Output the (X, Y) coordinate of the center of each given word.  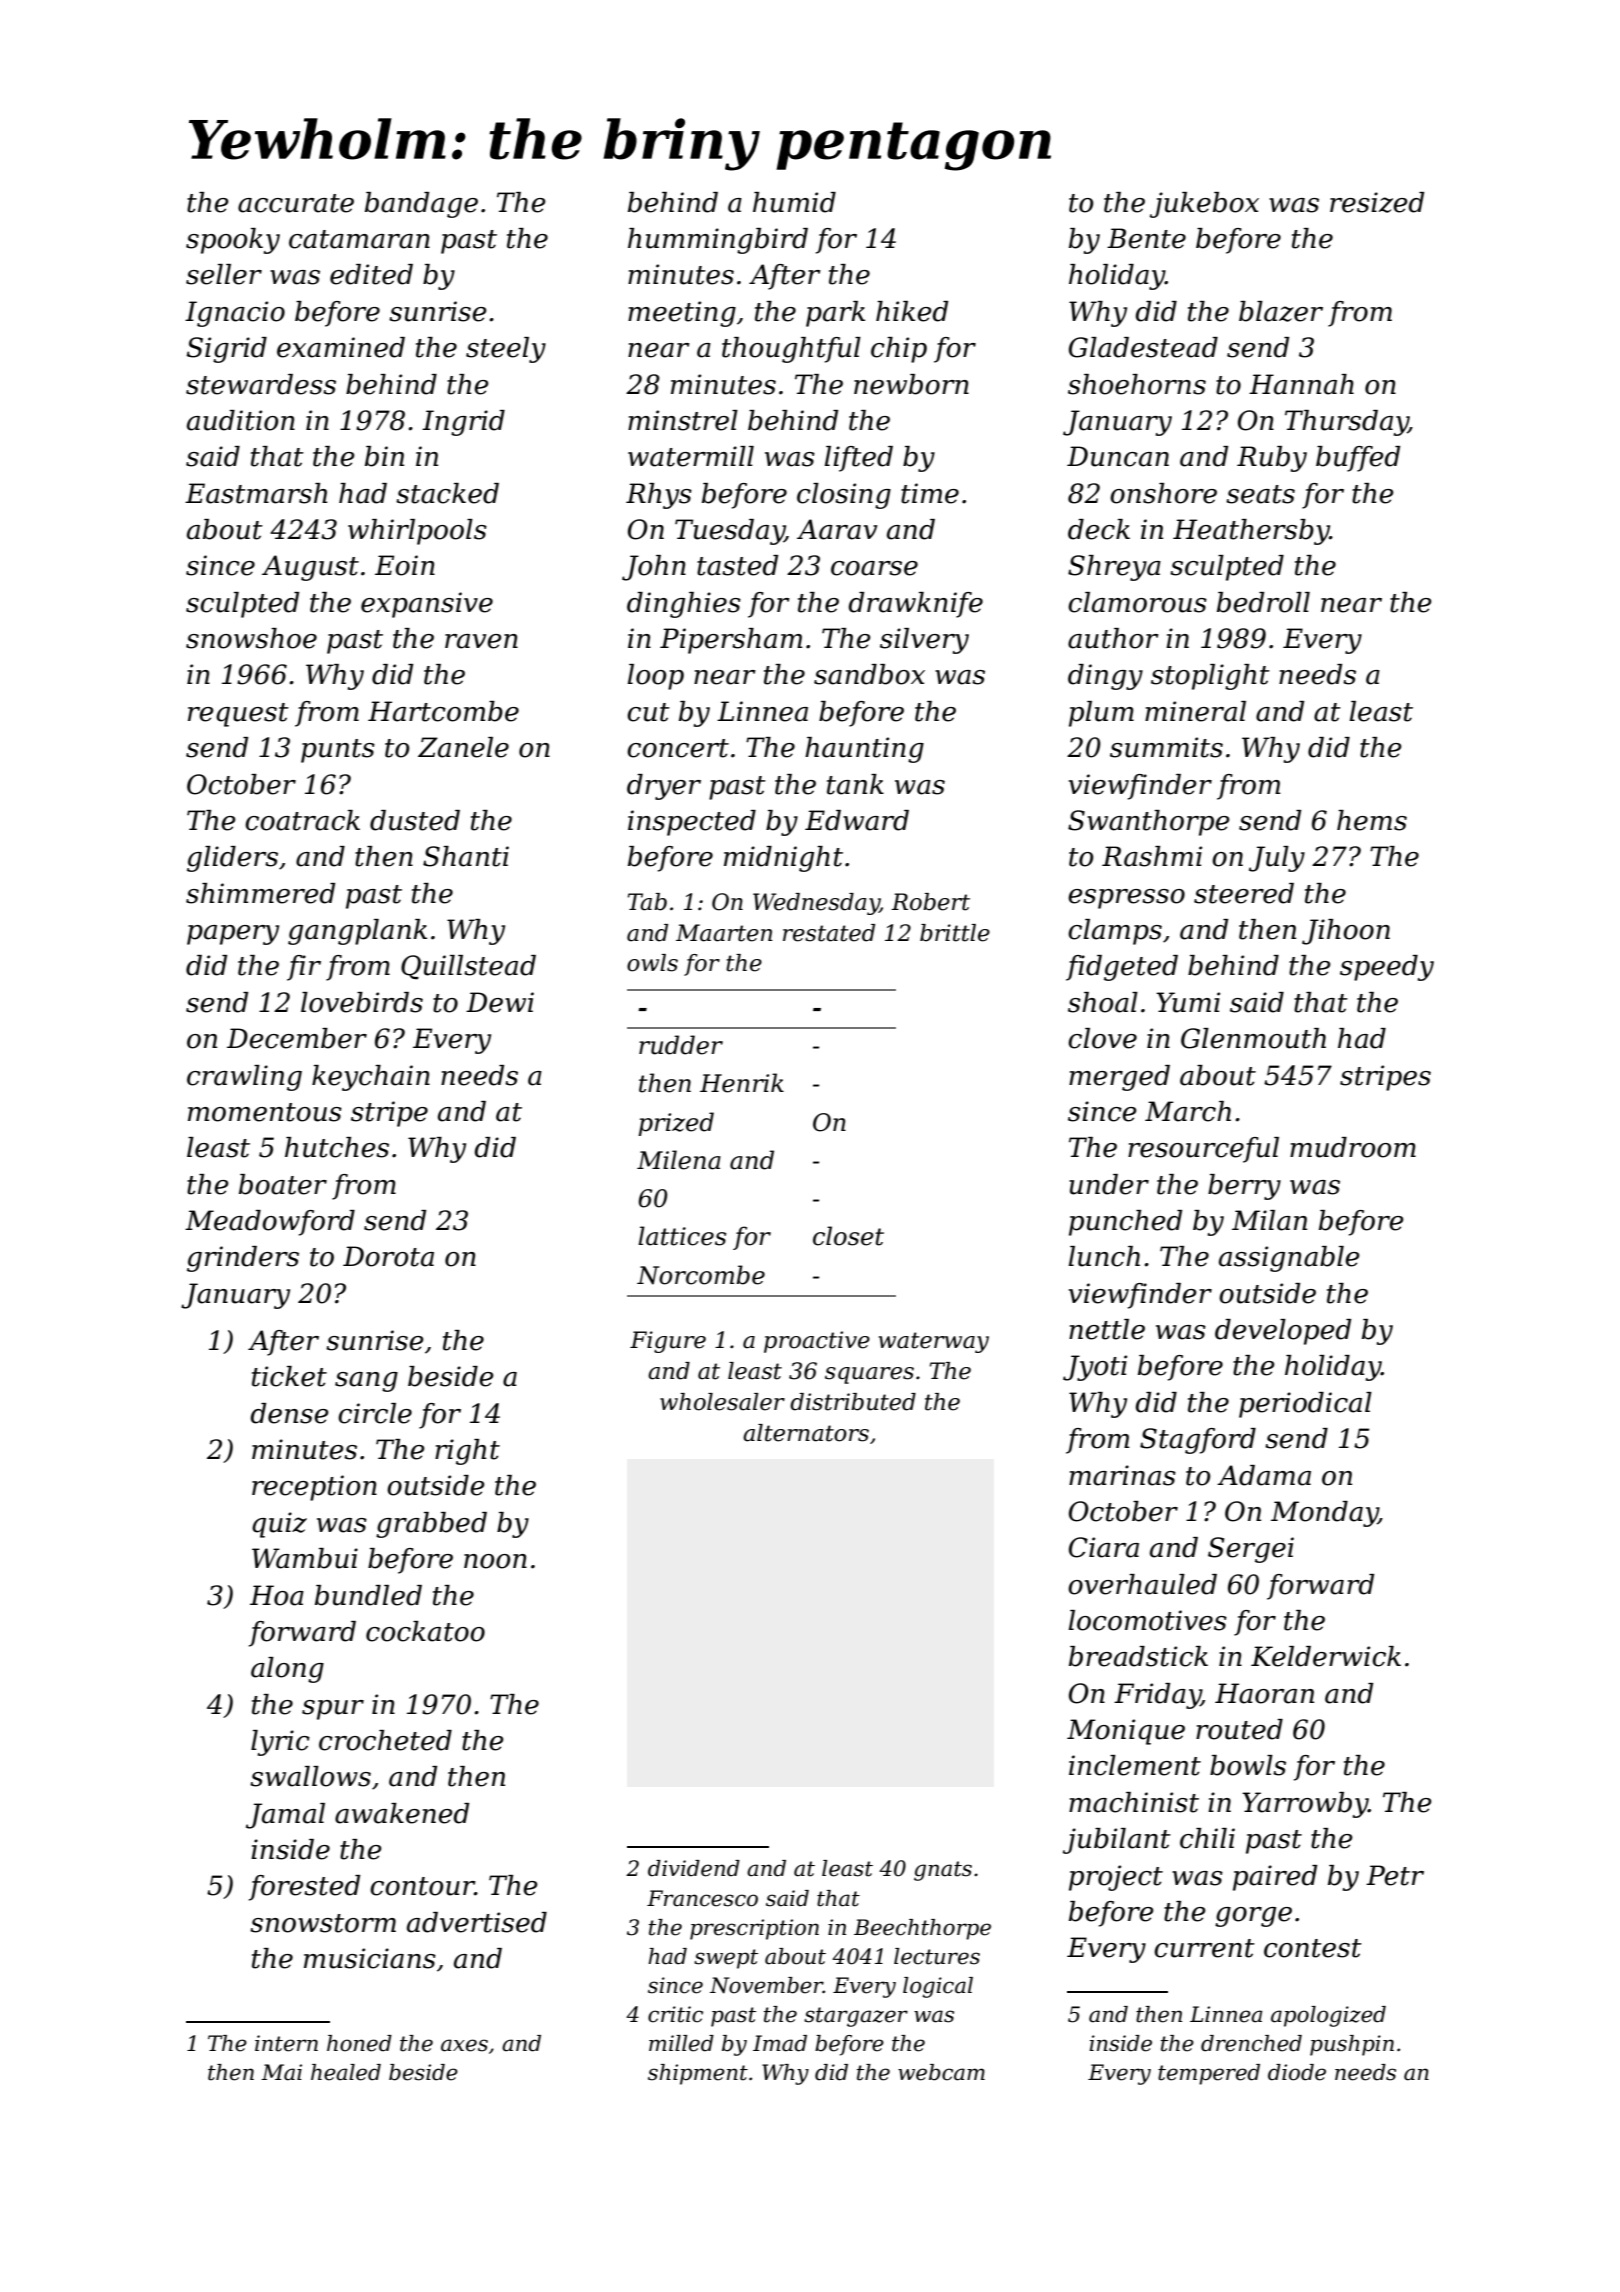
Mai (281, 2072)
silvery (924, 641)
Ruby (1272, 459)
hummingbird (718, 241)
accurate (296, 203)
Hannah (1301, 384)
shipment (698, 2074)
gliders (232, 859)
